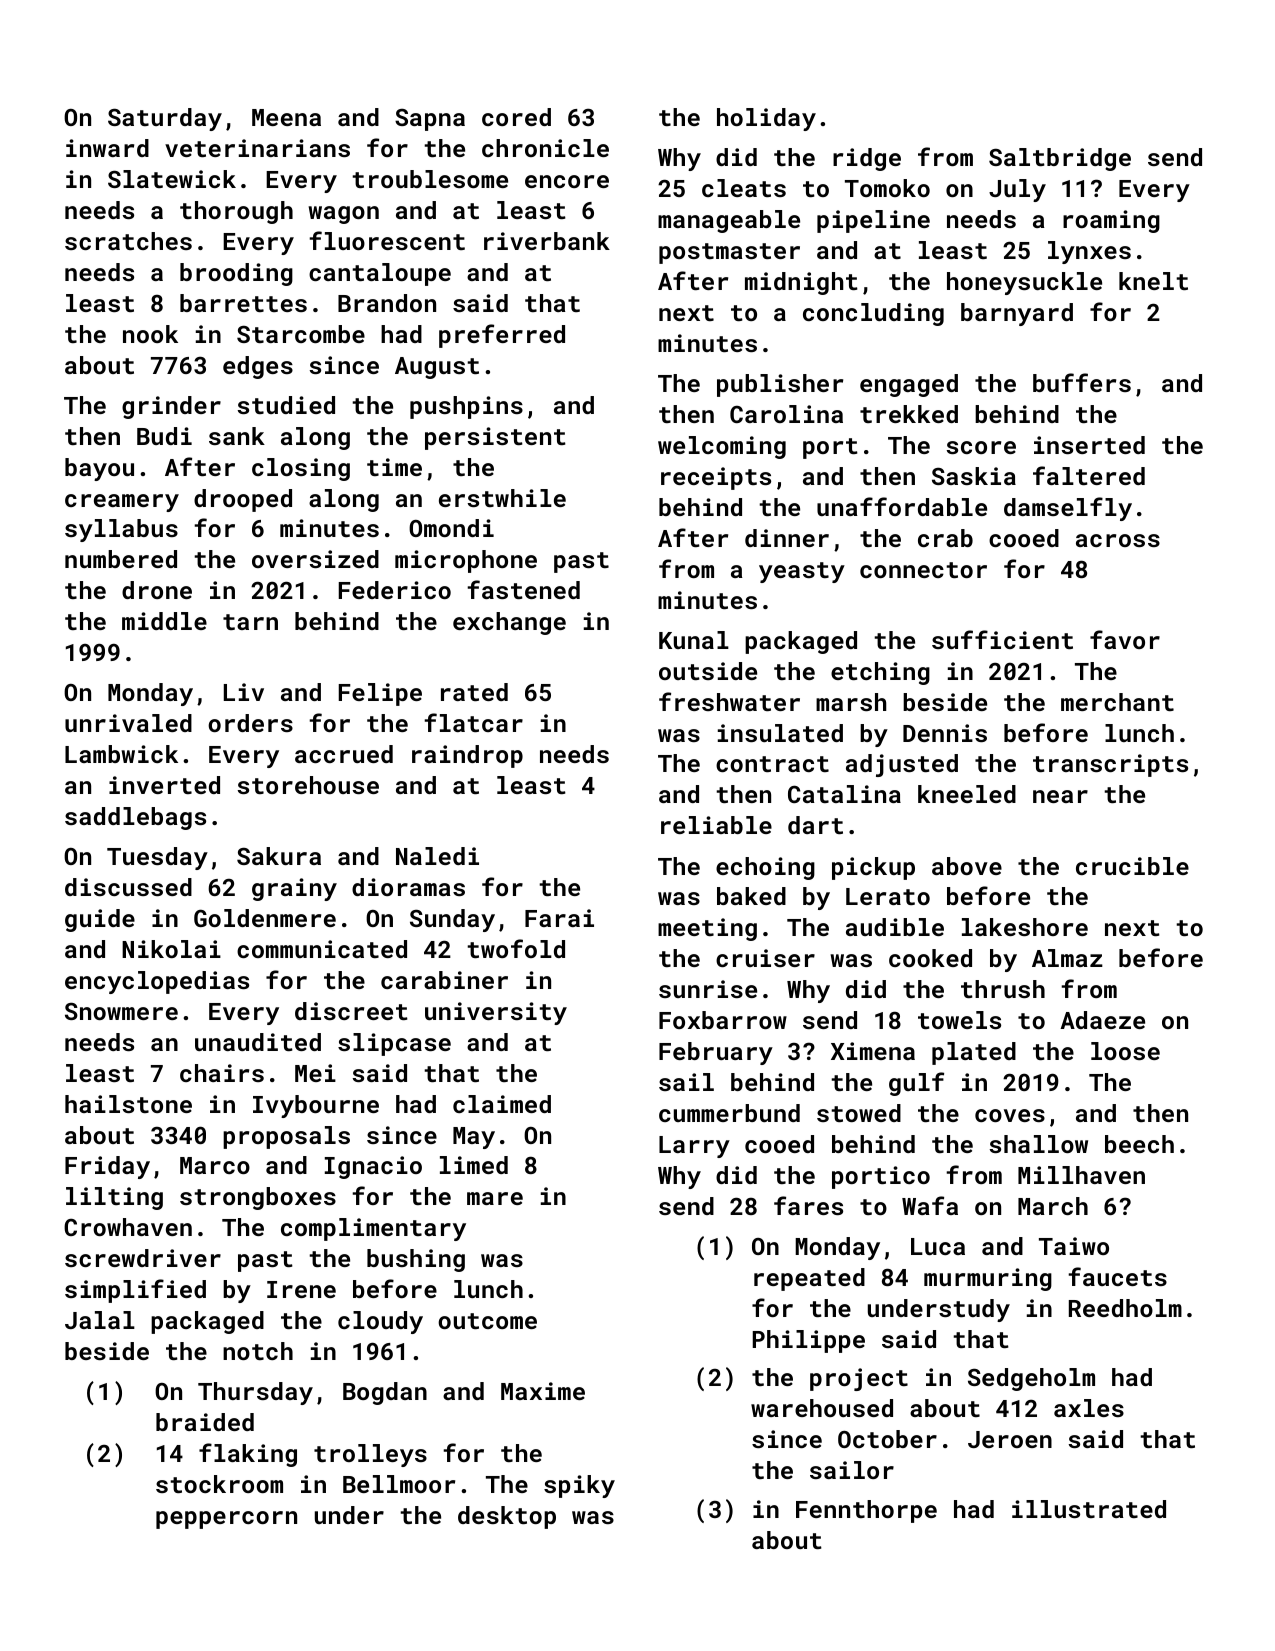  What do you see at coordinates (107, 1167) in the page?
I see `Friday` at bounding box center [107, 1167].
